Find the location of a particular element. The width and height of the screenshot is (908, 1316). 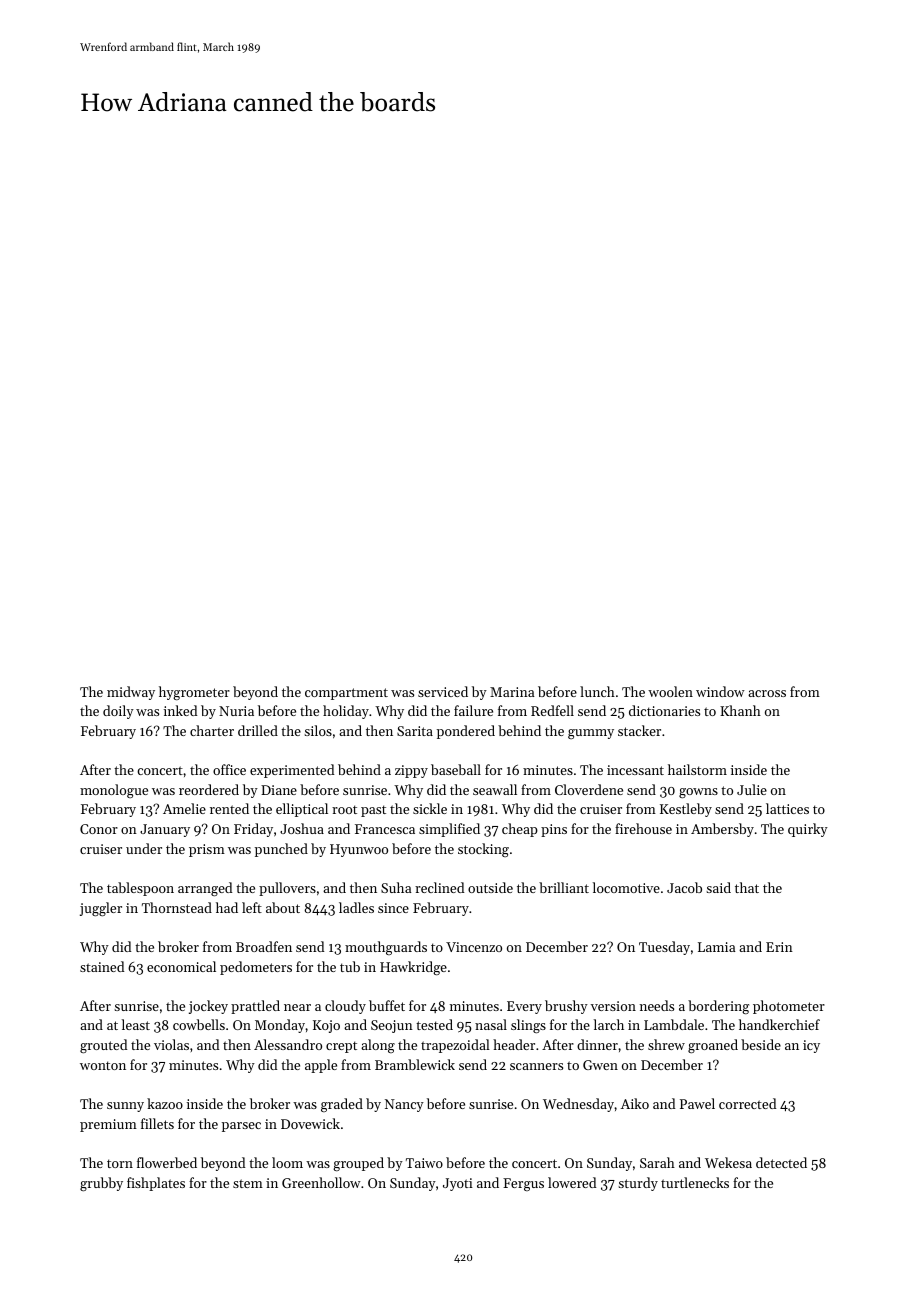

Bramblewick is located at coordinates (415, 1064).
